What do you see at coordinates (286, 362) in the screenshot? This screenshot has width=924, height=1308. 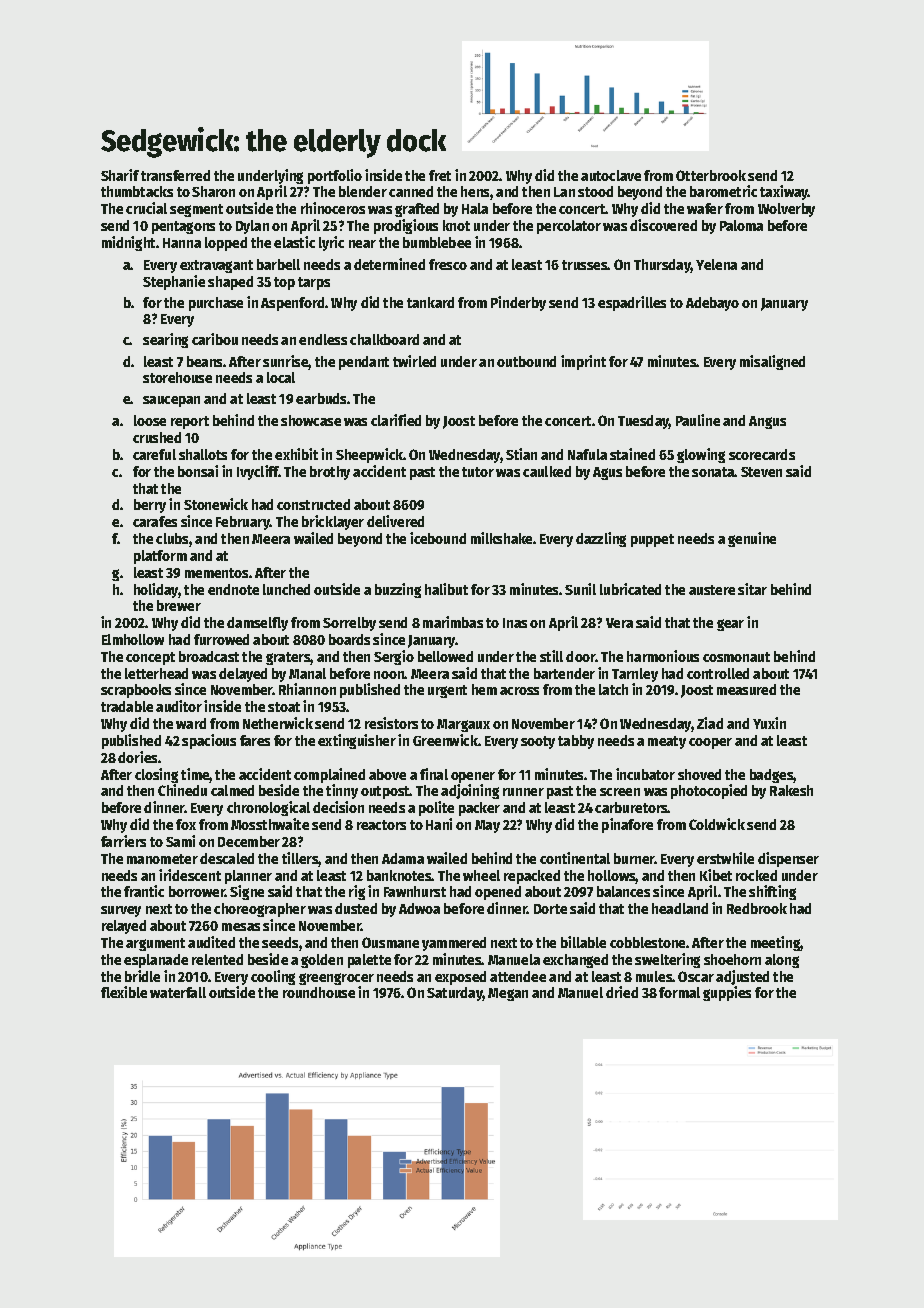 I see `sunrise` at bounding box center [286, 362].
